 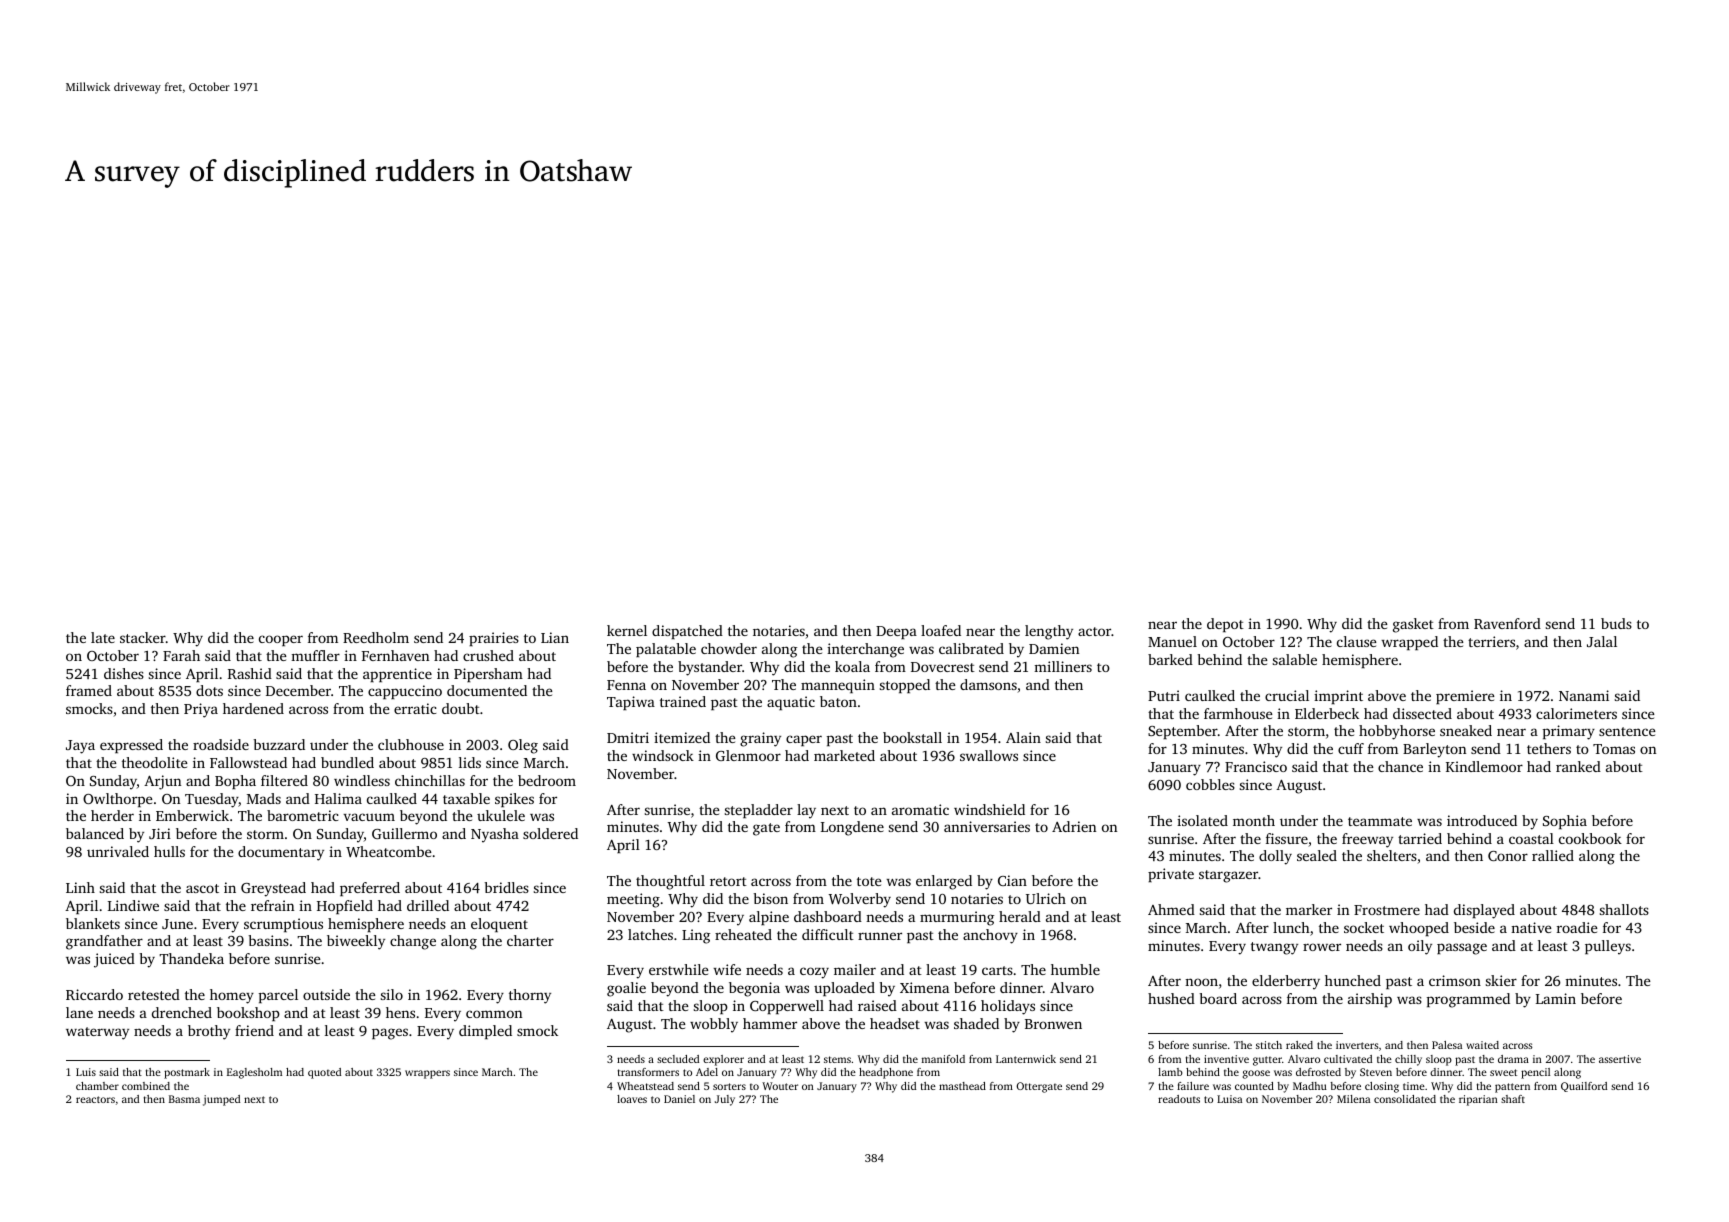 What do you see at coordinates (124, 673) in the page?
I see `dishes` at bounding box center [124, 673].
